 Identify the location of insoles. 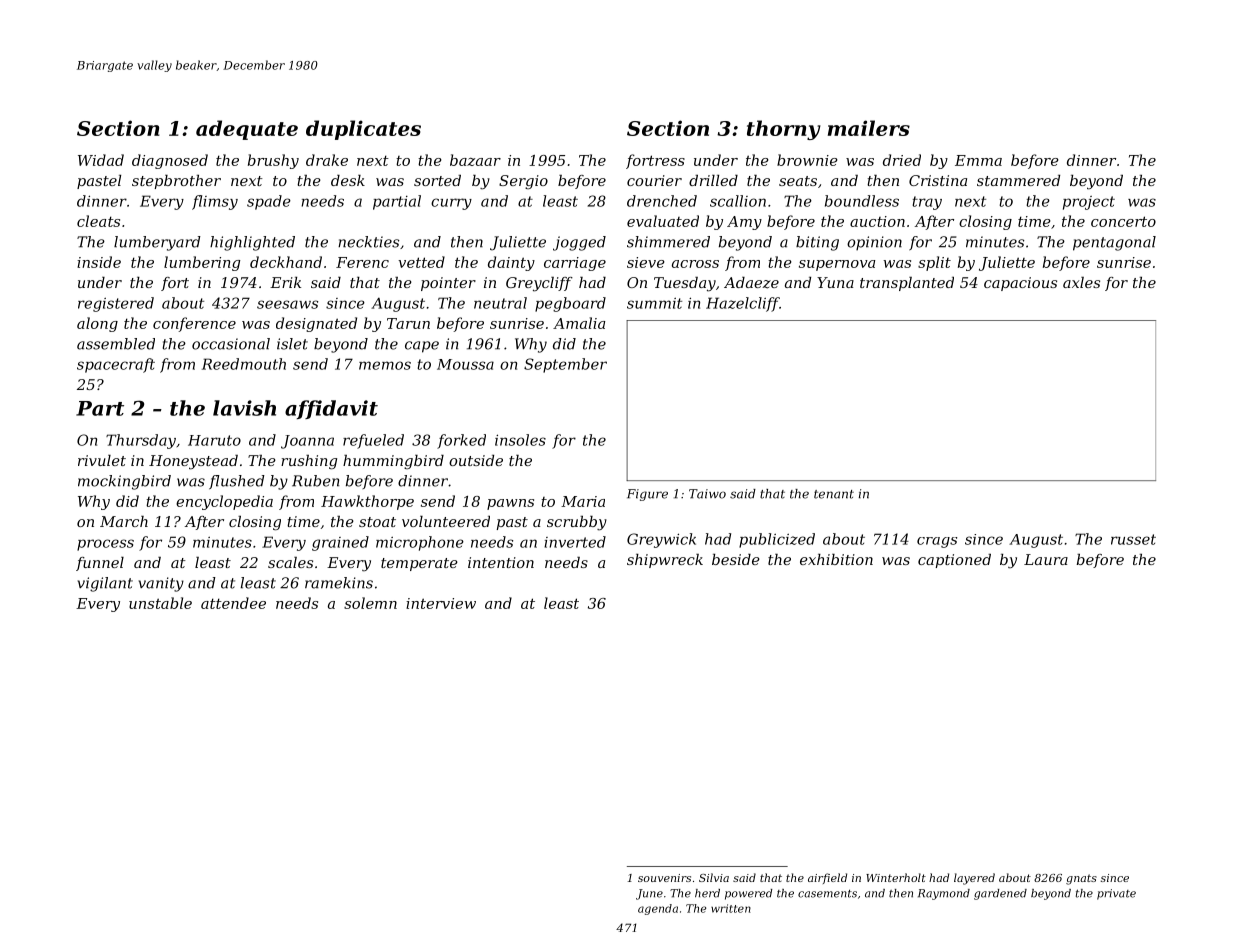
(520, 440).
